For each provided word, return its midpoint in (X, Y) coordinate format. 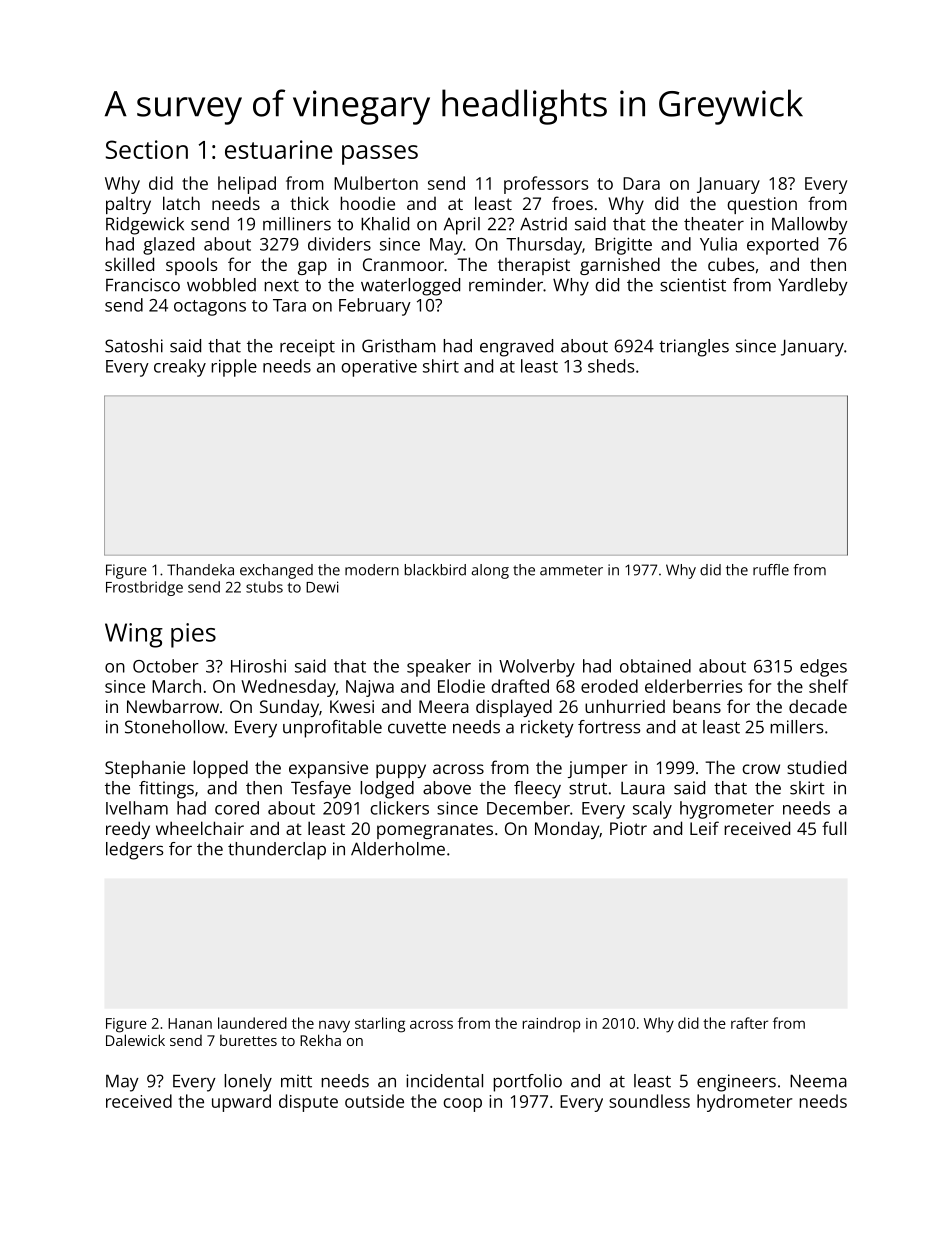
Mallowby (810, 226)
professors (546, 185)
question (762, 205)
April (462, 226)
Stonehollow (175, 727)
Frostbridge (144, 588)
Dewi (322, 587)
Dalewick (135, 1040)
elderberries (693, 686)
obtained (655, 666)
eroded (609, 686)
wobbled (221, 285)
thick (309, 203)
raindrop (551, 1024)
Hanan (190, 1023)
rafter (749, 1023)
